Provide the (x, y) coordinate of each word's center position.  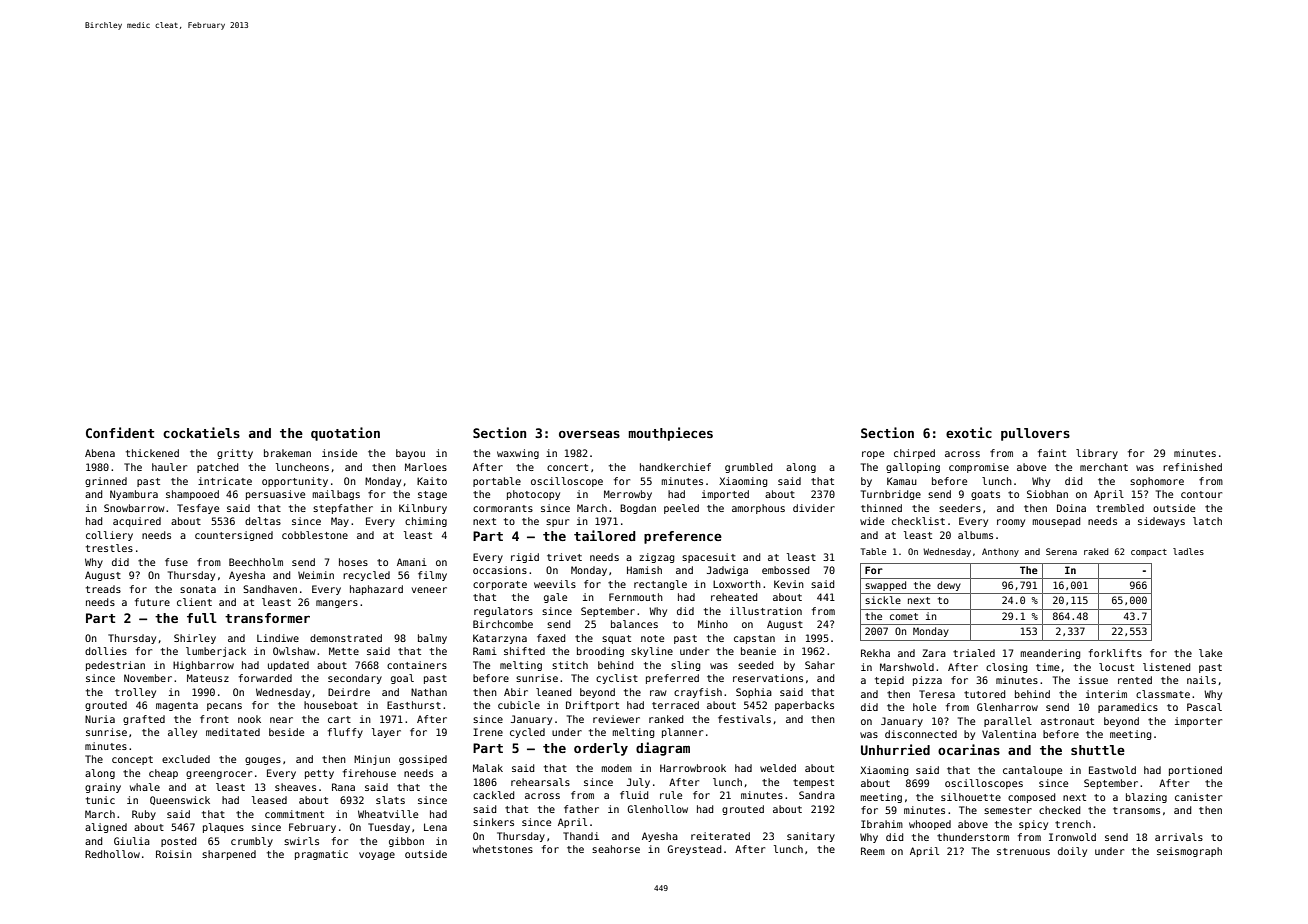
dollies (106, 651)
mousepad (1056, 522)
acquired (137, 522)
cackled (493, 795)
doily (1072, 852)
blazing (1146, 798)
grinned (106, 482)
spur (557, 523)
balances (634, 624)
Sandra (817, 795)
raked (1096, 551)
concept (132, 760)
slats (390, 800)
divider (814, 508)
